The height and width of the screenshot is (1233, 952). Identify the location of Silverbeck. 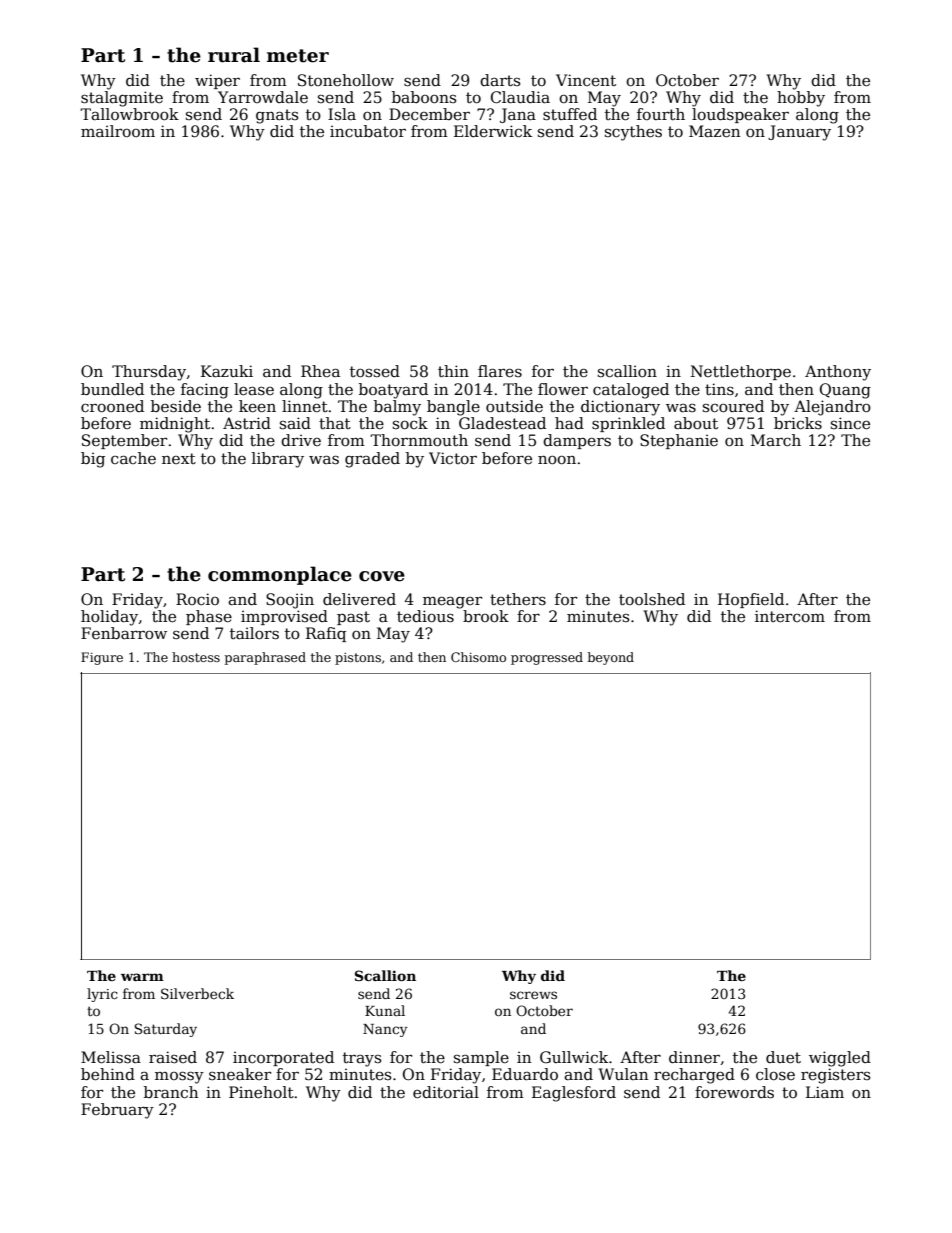
(197, 993).
